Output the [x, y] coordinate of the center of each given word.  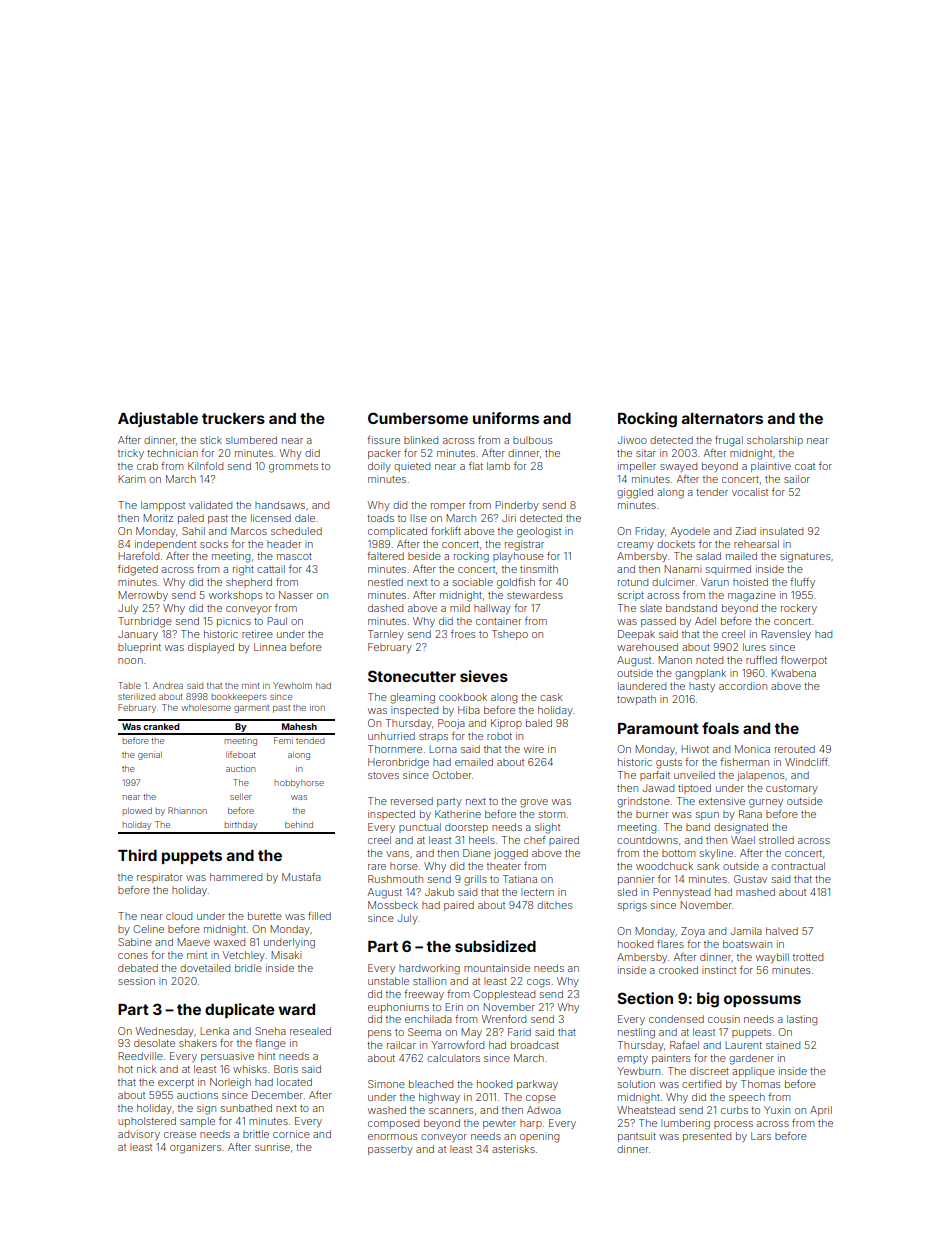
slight [547, 828]
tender [712, 492]
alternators [722, 418]
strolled [776, 840]
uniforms [506, 418]
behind [299, 824]
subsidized [495, 946]
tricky [131, 454]
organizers [195, 1148]
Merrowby [143, 596]
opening [539, 1137]
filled [319, 916]
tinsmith [539, 569]
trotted [808, 957]
